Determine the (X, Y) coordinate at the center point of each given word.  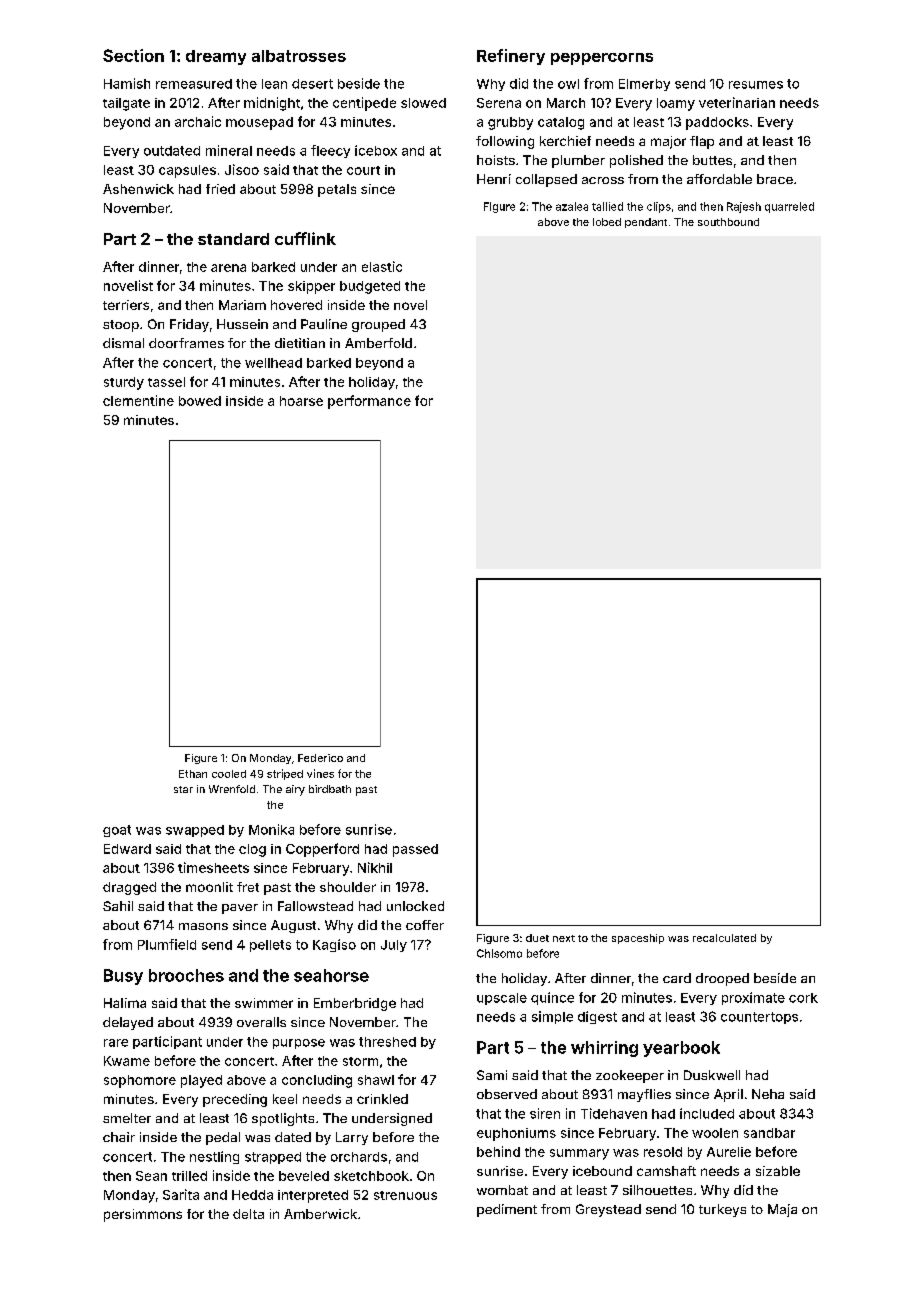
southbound (728, 222)
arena (228, 268)
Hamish (127, 83)
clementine (138, 400)
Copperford (322, 850)
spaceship (638, 939)
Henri (494, 179)
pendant (646, 223)
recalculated (724, 938)
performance (369, 402)
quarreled (789, 207)
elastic (382, 266)
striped (285, 774)
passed (415, 850)
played (201, 1081)
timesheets (213, 867)
